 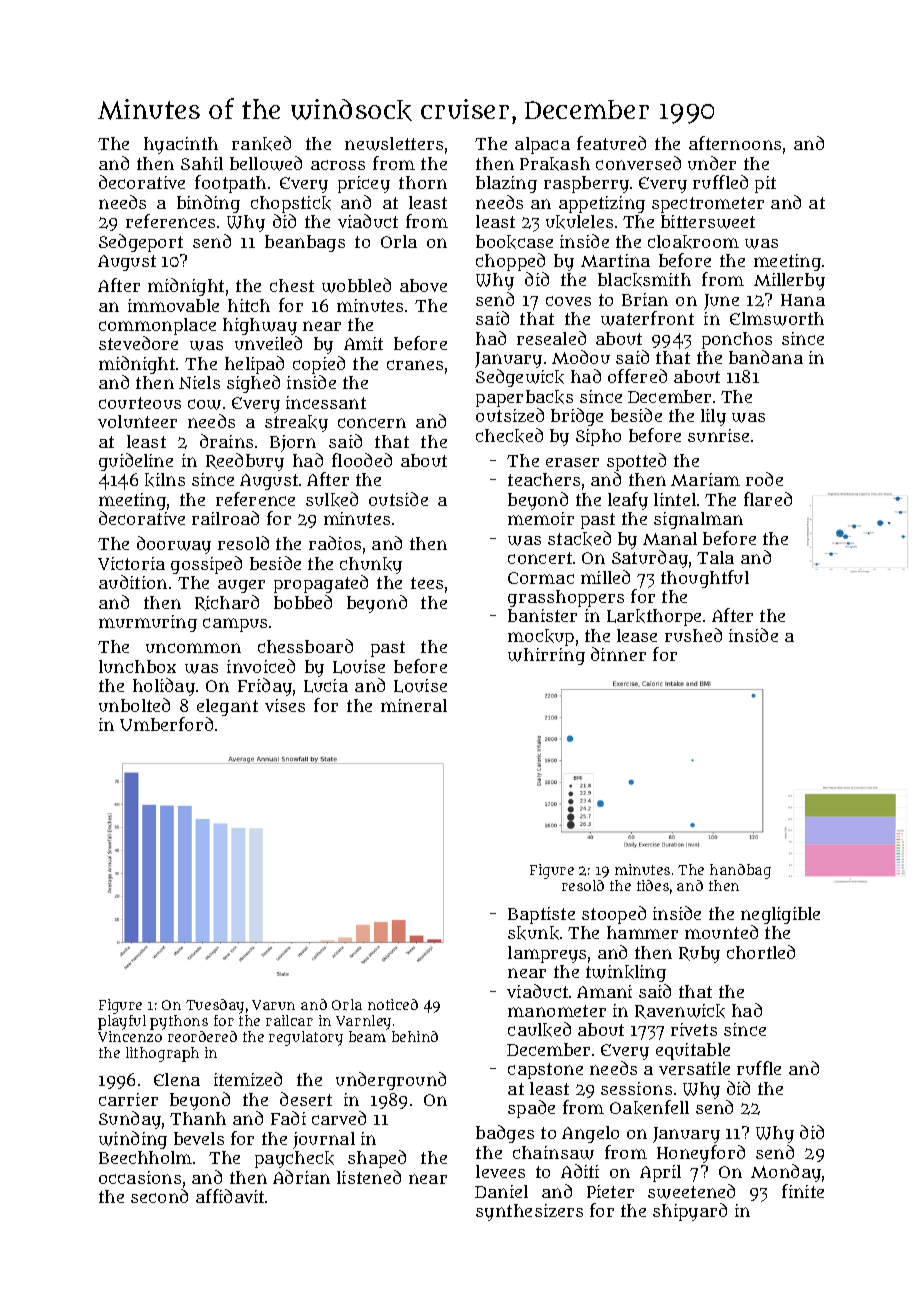 What do you see at coordinates (691, 1191) in the screenshot?
I see `sweetened` at bounding box center [691, 1191].
